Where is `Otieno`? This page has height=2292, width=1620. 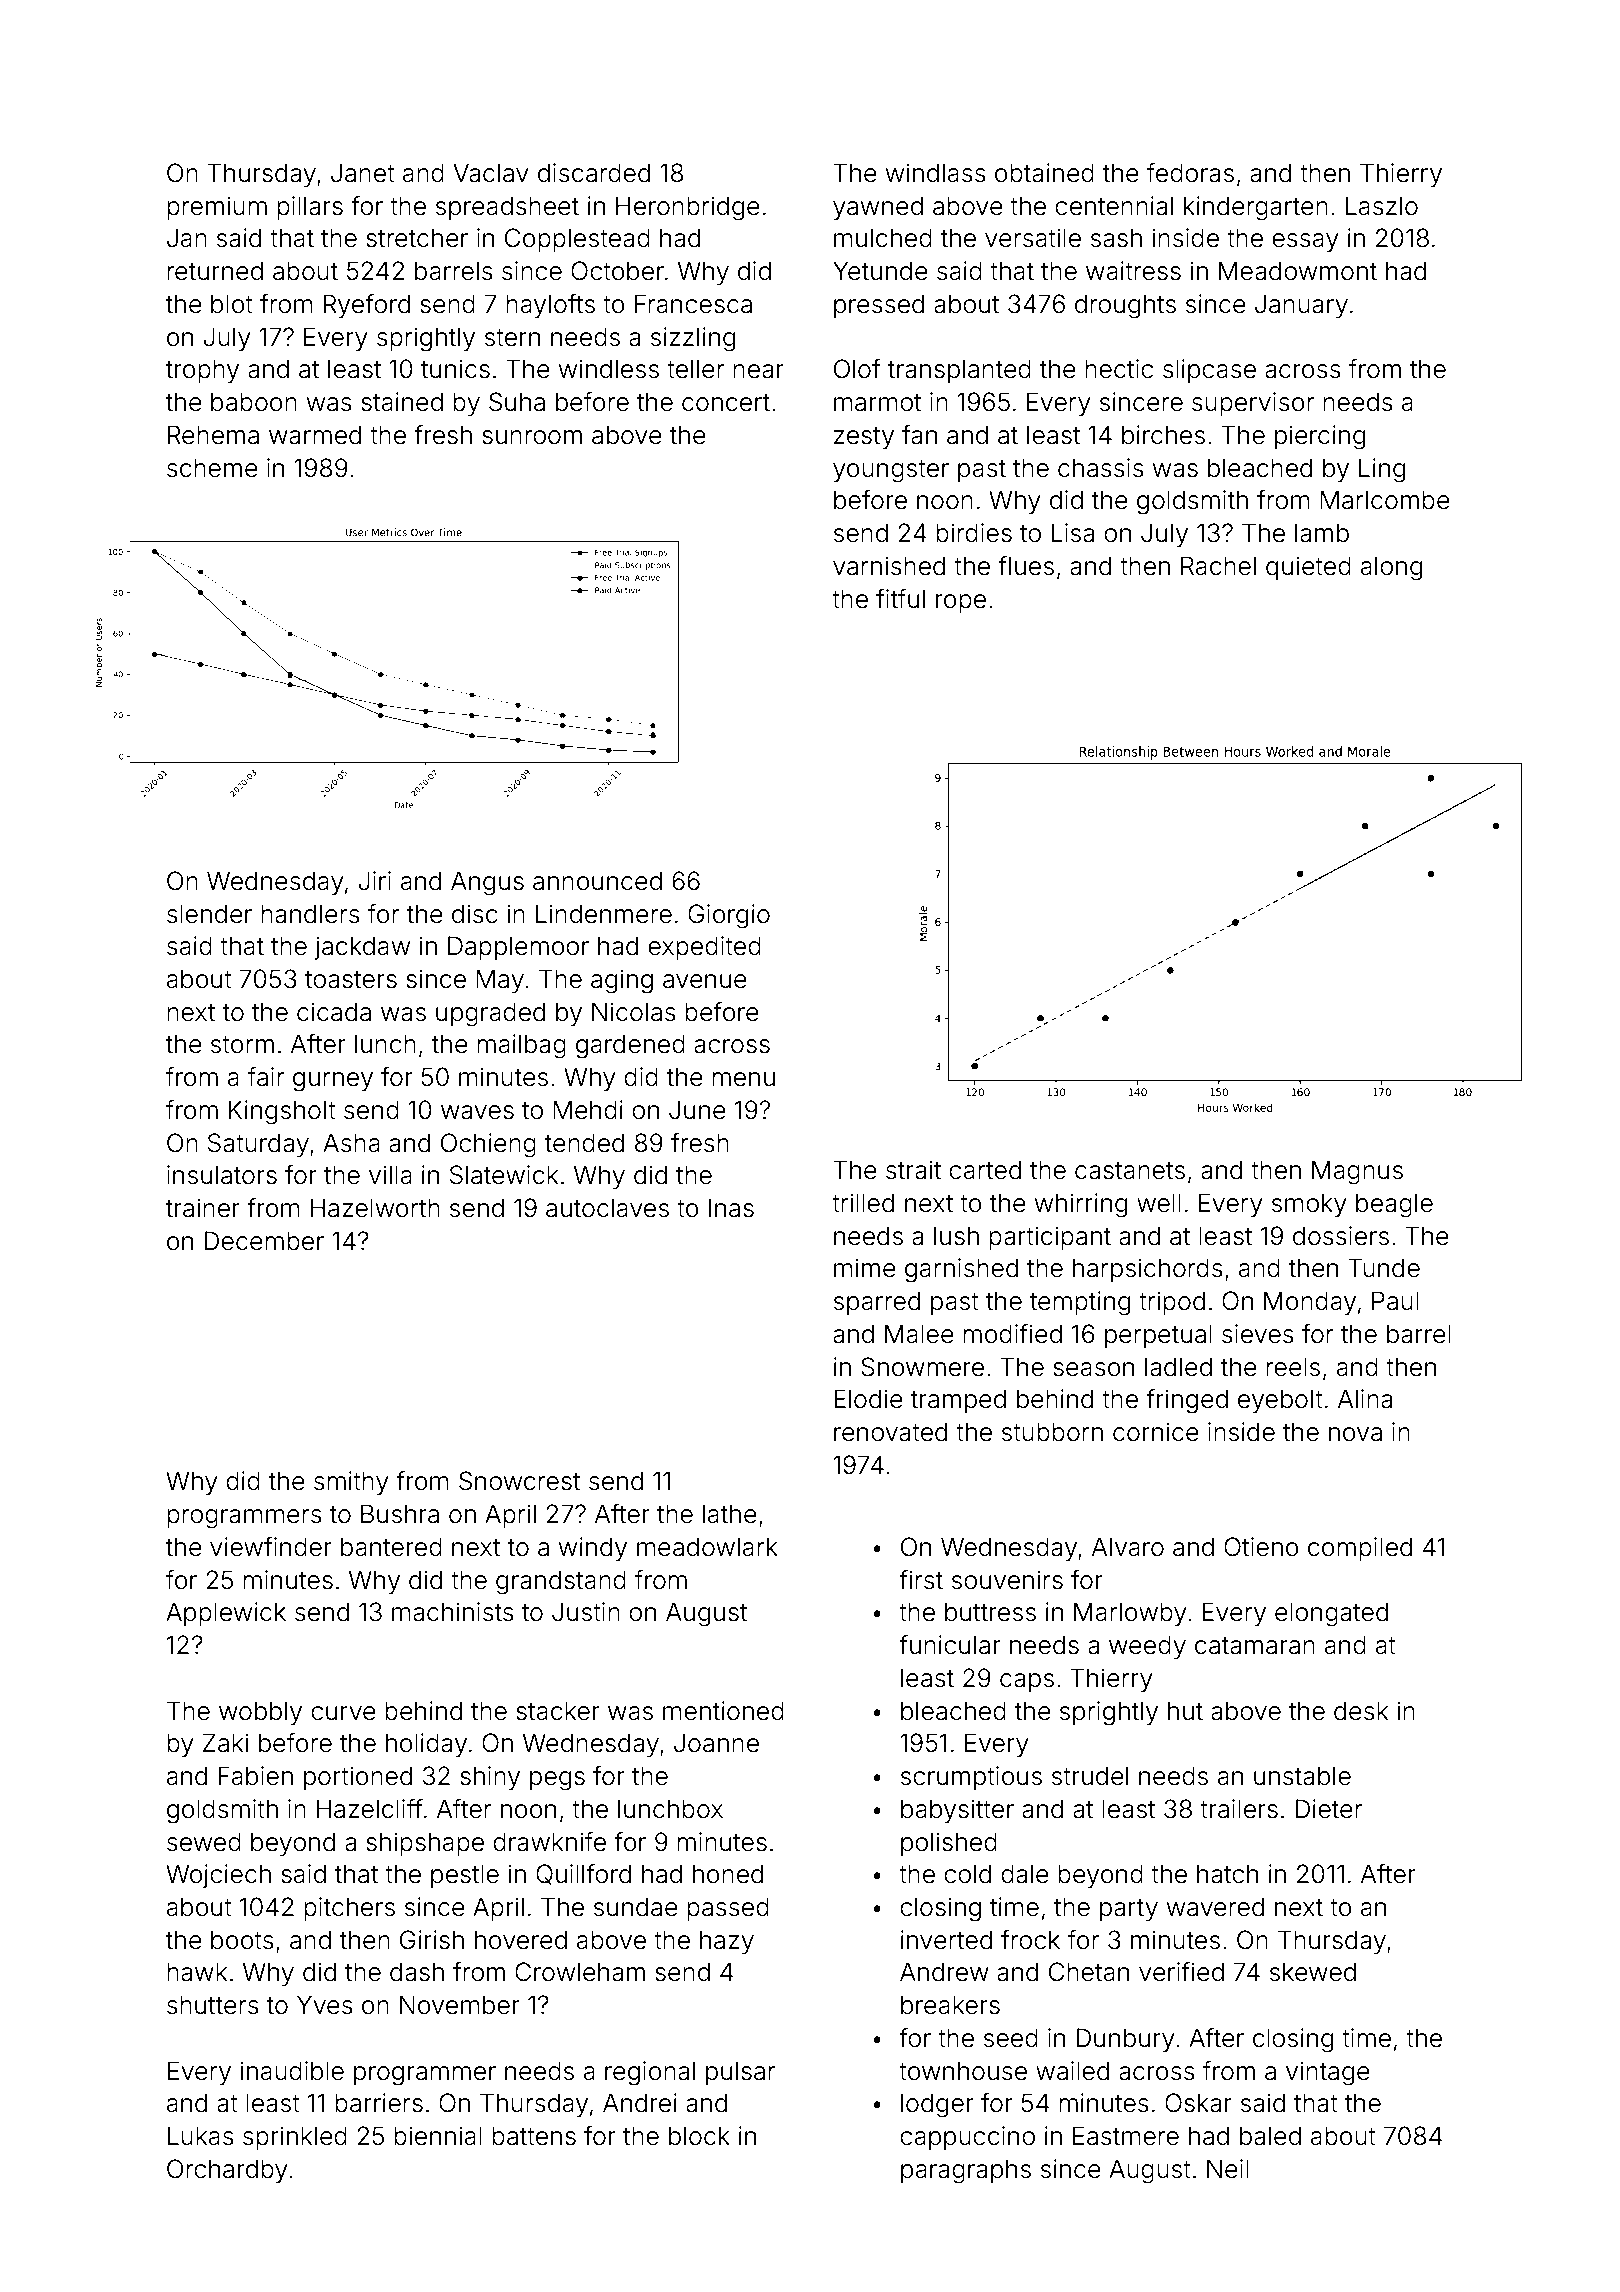 Otieno is located at coordinates (1261, 1547).
